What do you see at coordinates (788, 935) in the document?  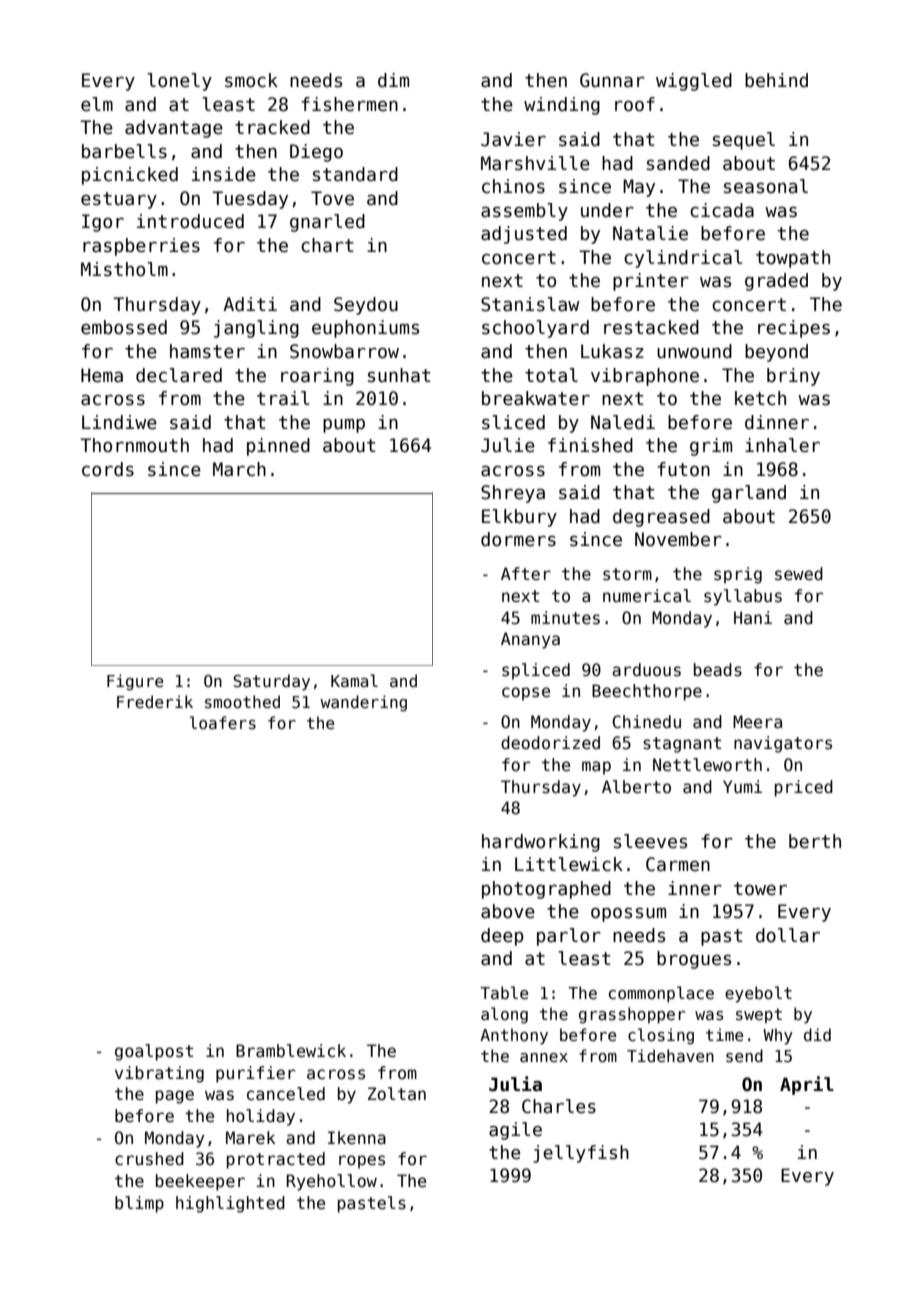 I see `dollar` at bounding box center [788, 935].
